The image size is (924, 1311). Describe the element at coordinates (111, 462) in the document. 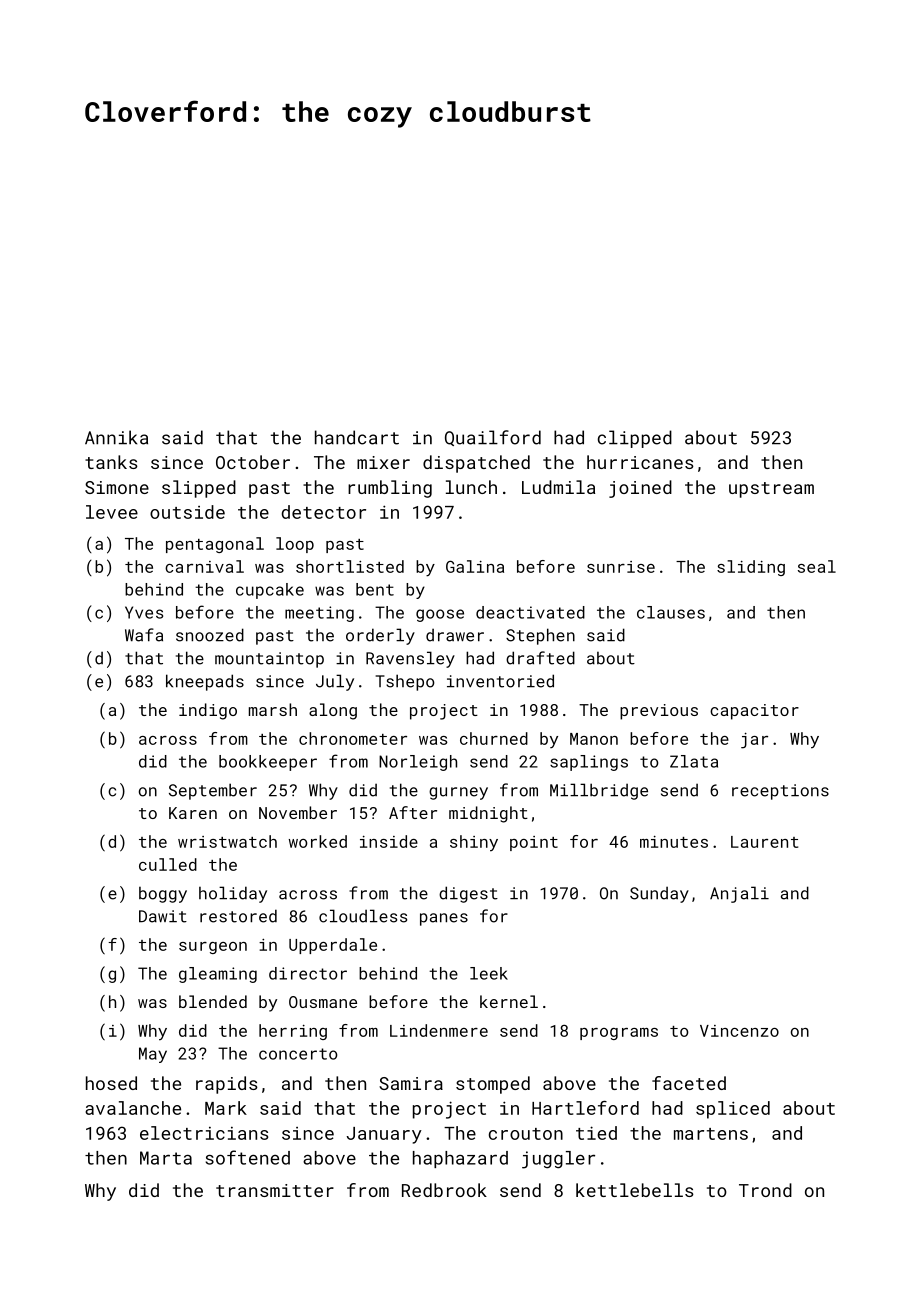

I see `tanks` at that location.
